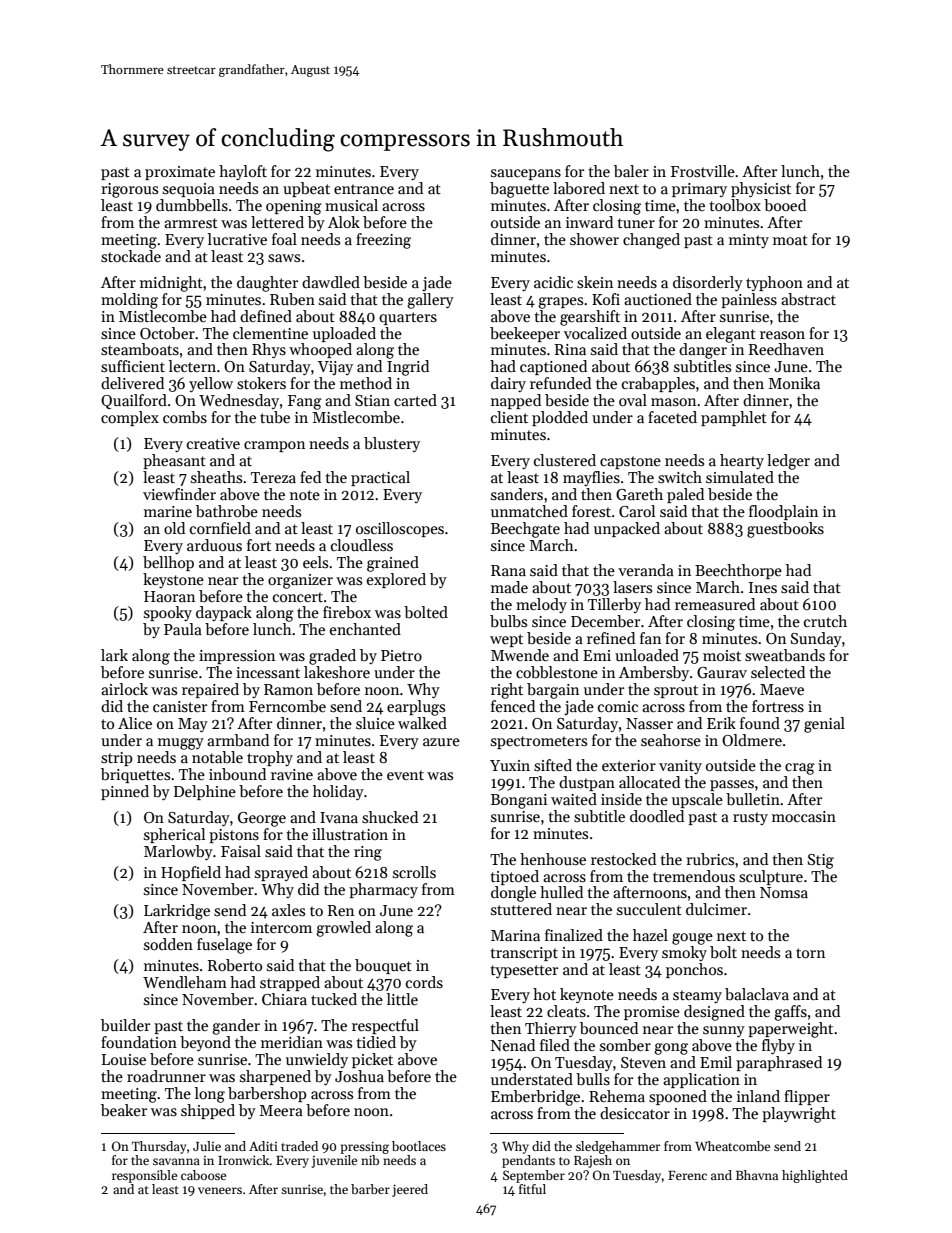  What do you see at coordinates (191, 223) in the image?
I see `armrest` at bounding box center [191, 223].
